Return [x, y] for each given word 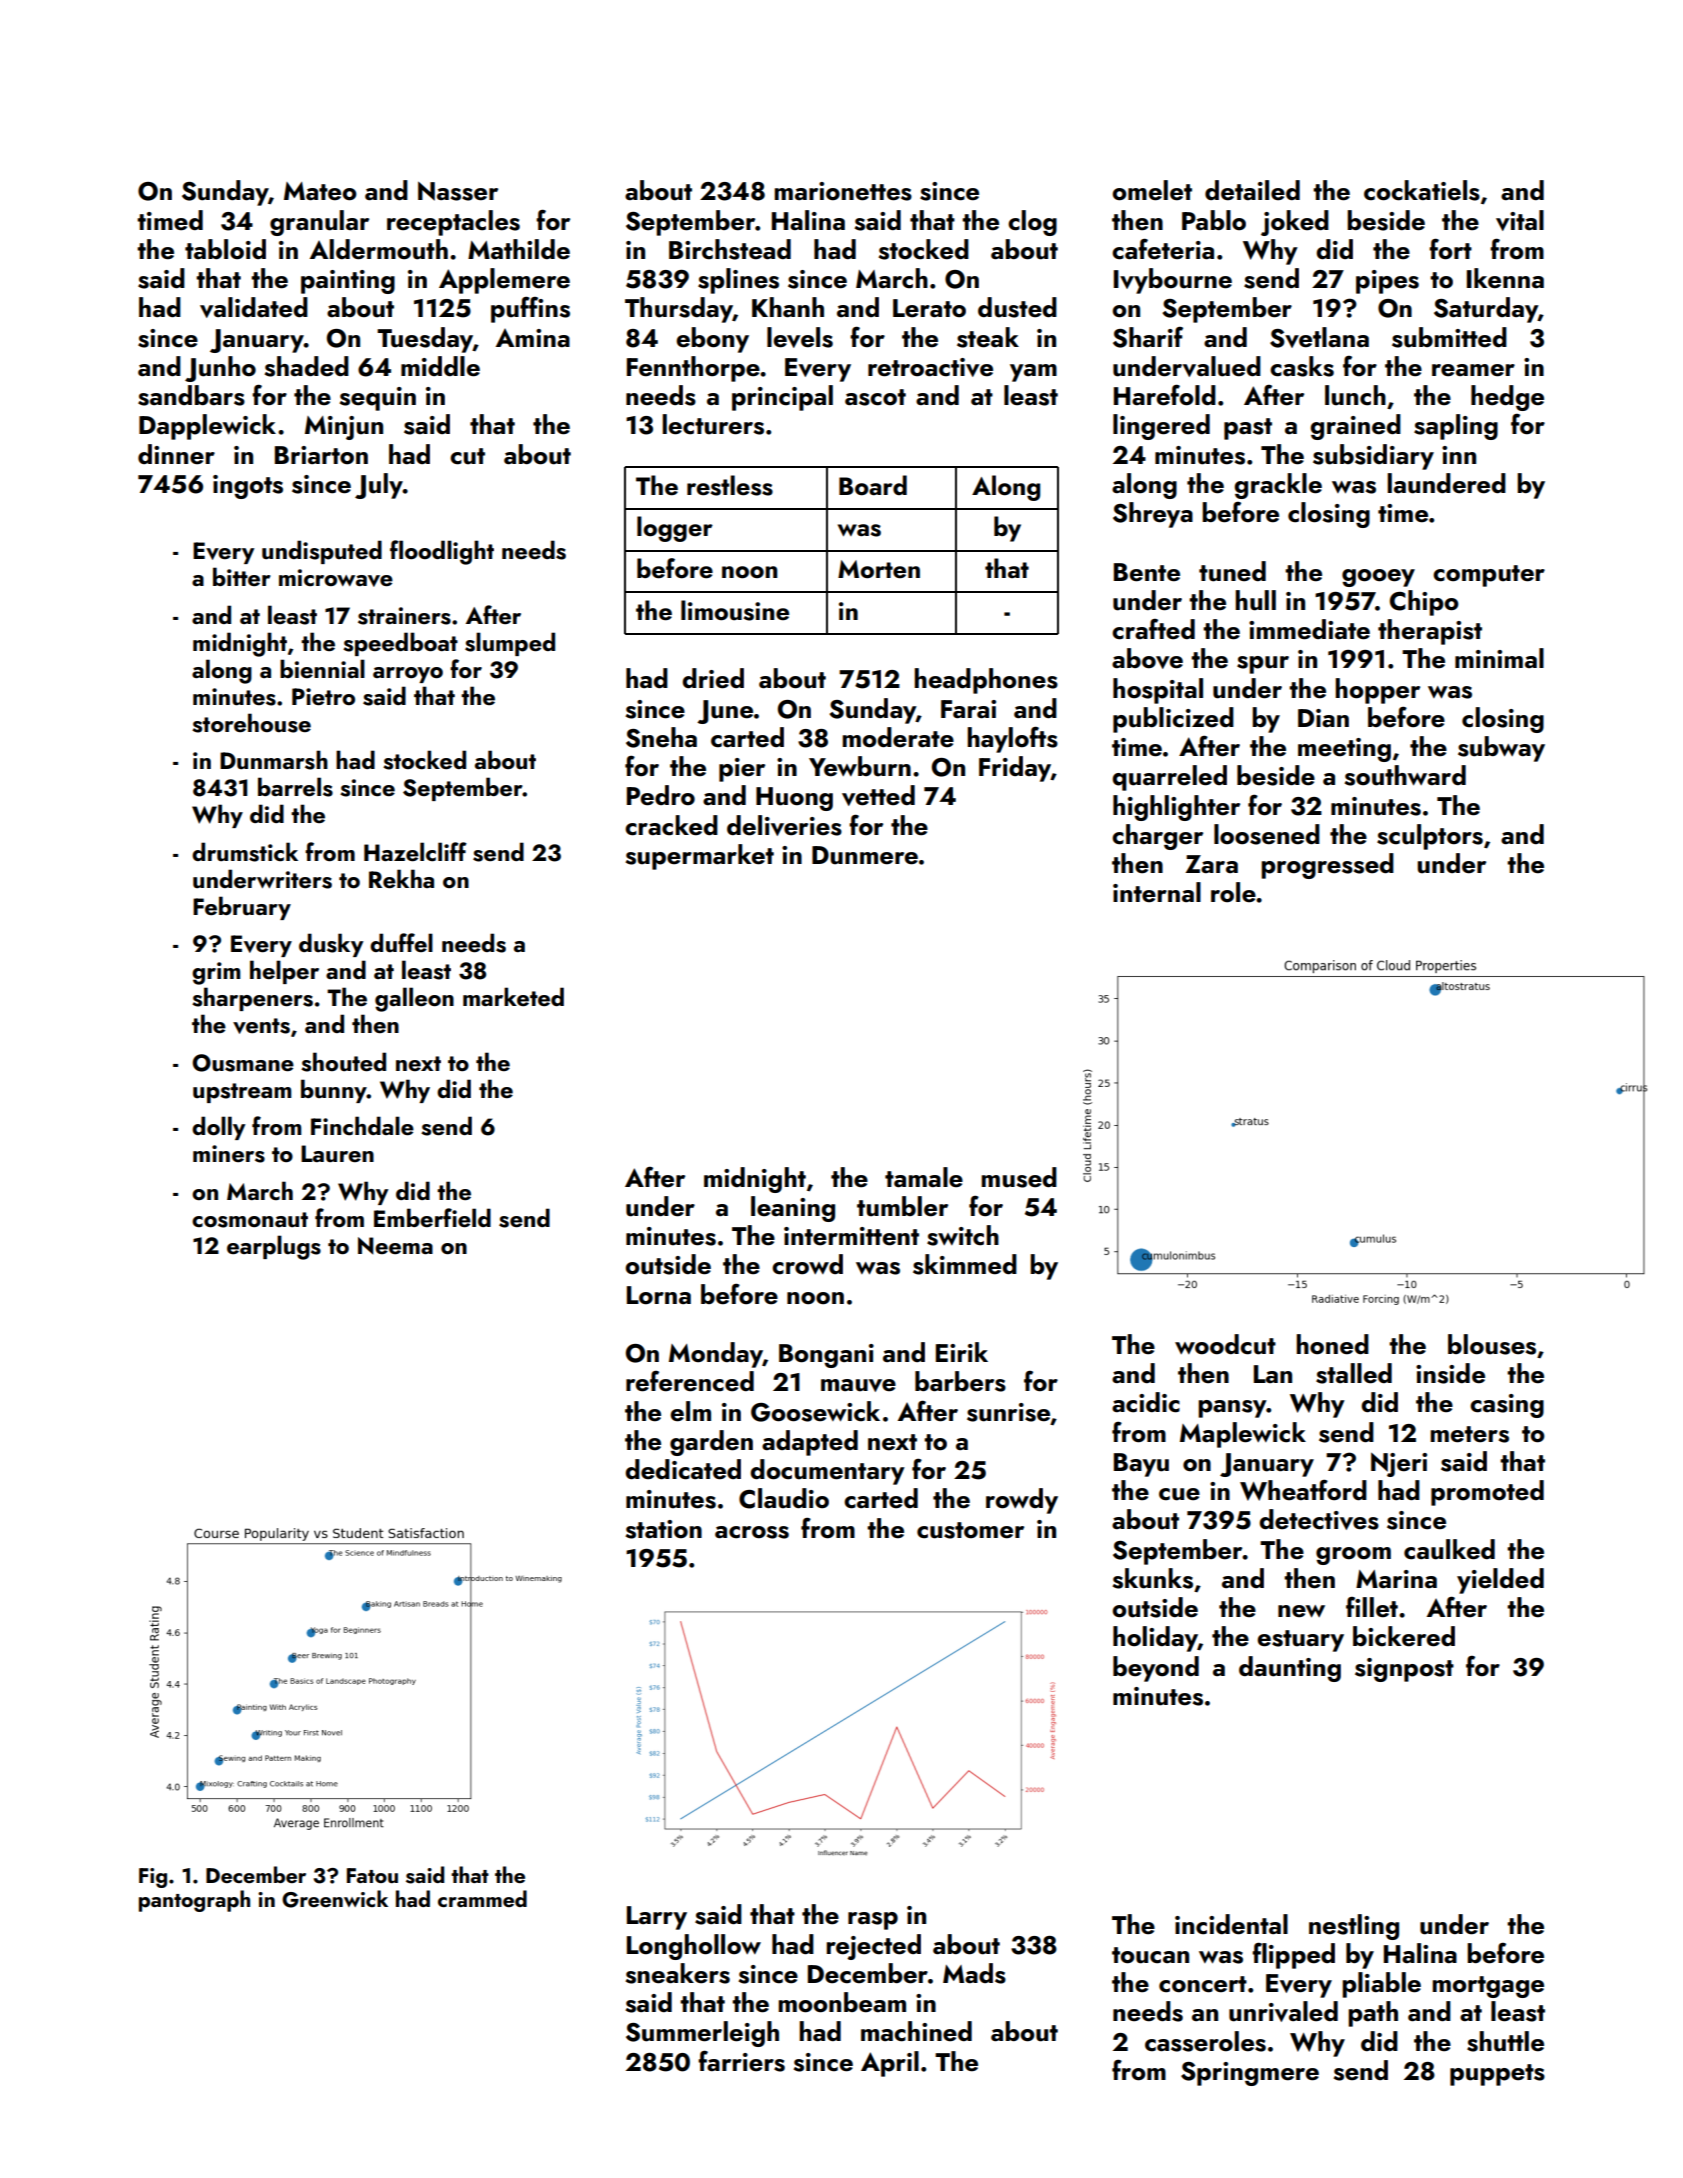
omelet [1152, 190]
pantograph [194, 1901]
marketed [513, 996]
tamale [924, 1177]
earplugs [274, 1247]
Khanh [788, 307]
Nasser [458, 191]
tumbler [902, 1206]
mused [1019, 1177]
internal [1157, 892]
